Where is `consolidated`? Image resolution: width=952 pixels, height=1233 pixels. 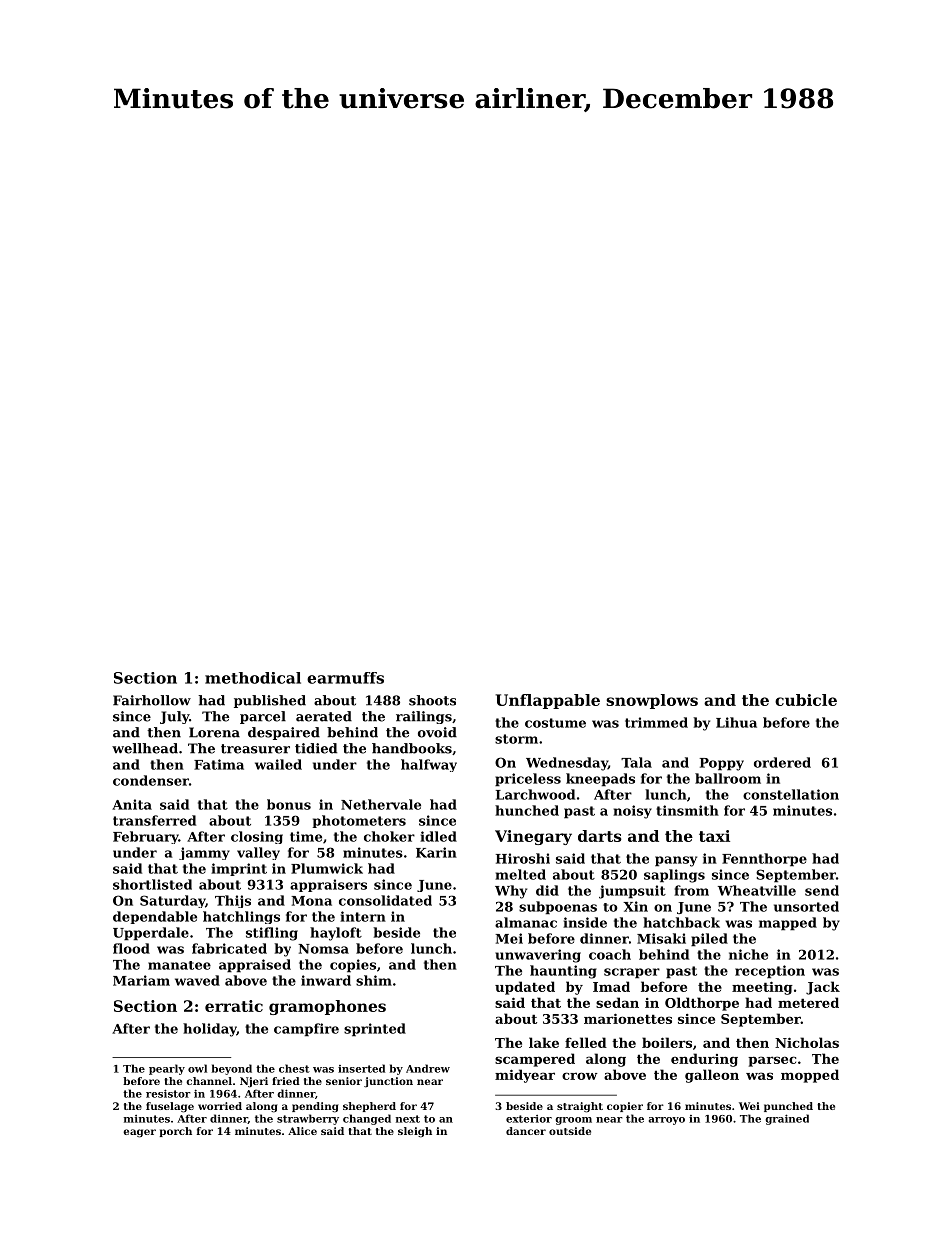 consolidated is located at coordinates (385, 900).
